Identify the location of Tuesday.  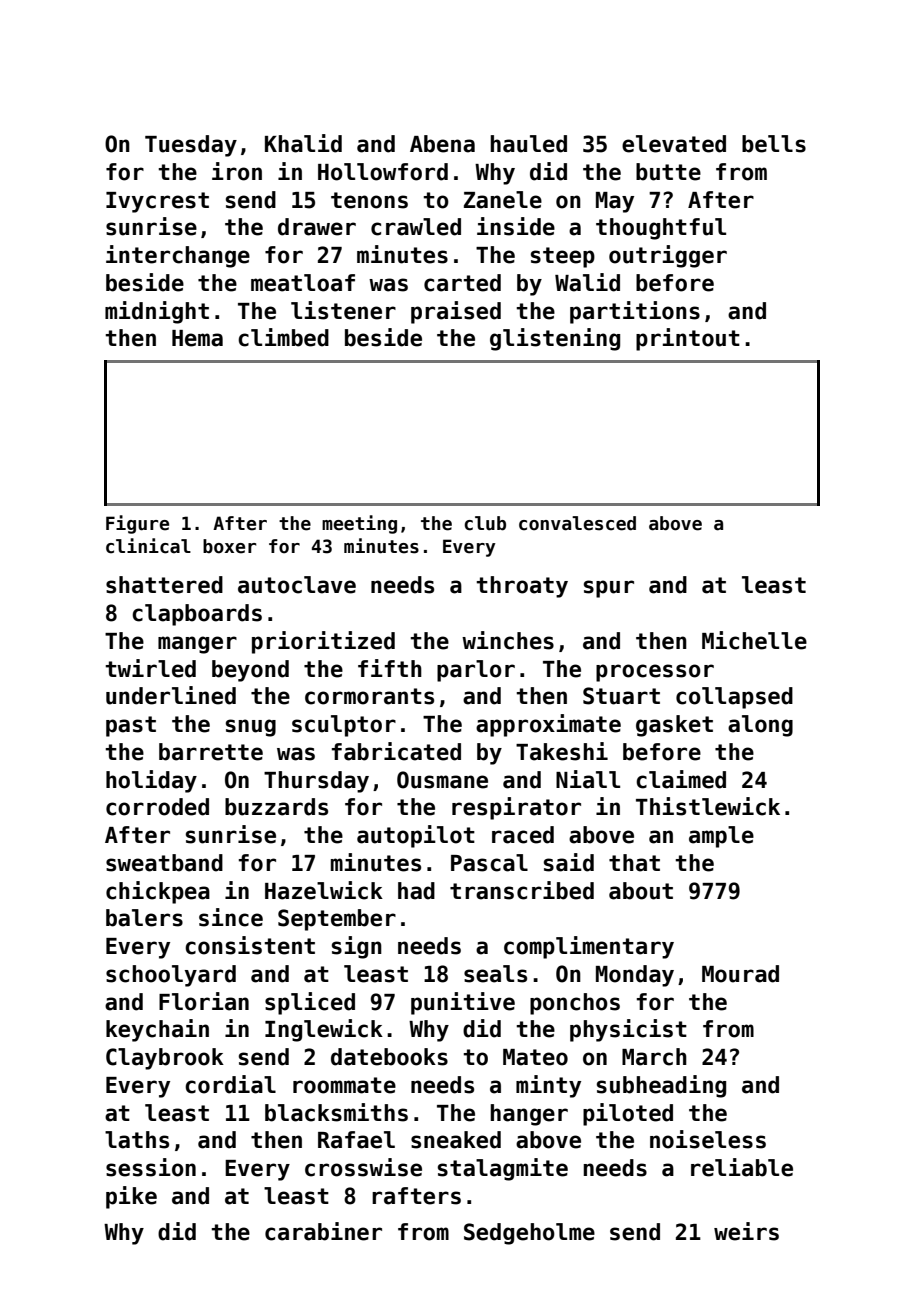
(191, 146).
